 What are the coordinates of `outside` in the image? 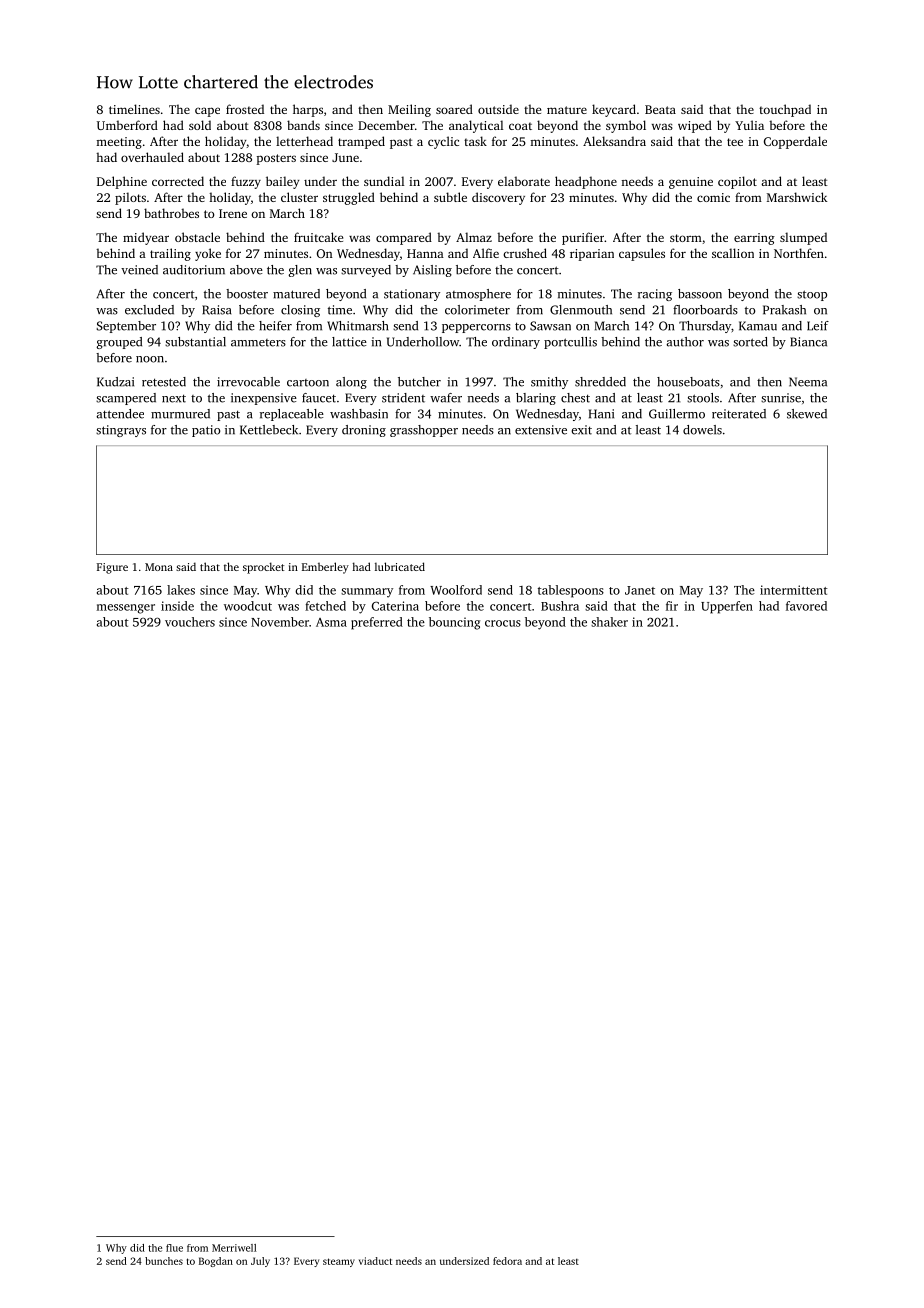 It's located at (498, 109).
